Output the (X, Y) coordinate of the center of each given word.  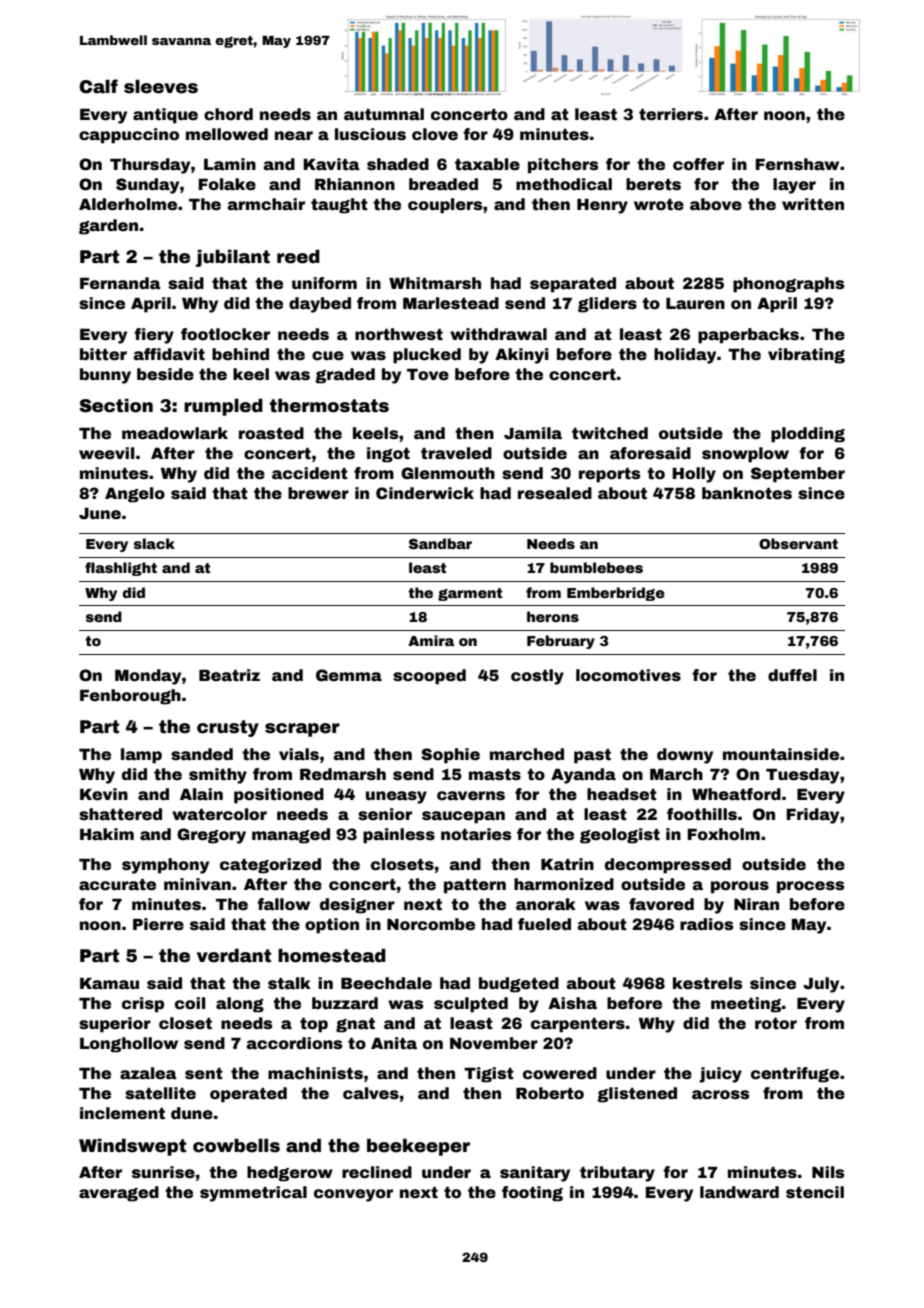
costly (537, 677)
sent (204, 1074)
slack (154, 543)
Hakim (107, 834)
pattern (475, 886)
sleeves (161, 86)
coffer (698, 164)
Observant (798, 543)
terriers (671, 114)
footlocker (225, 334)
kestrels (707, 983)
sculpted (471, 1005)
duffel (792, 675)
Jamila (533, 433)
